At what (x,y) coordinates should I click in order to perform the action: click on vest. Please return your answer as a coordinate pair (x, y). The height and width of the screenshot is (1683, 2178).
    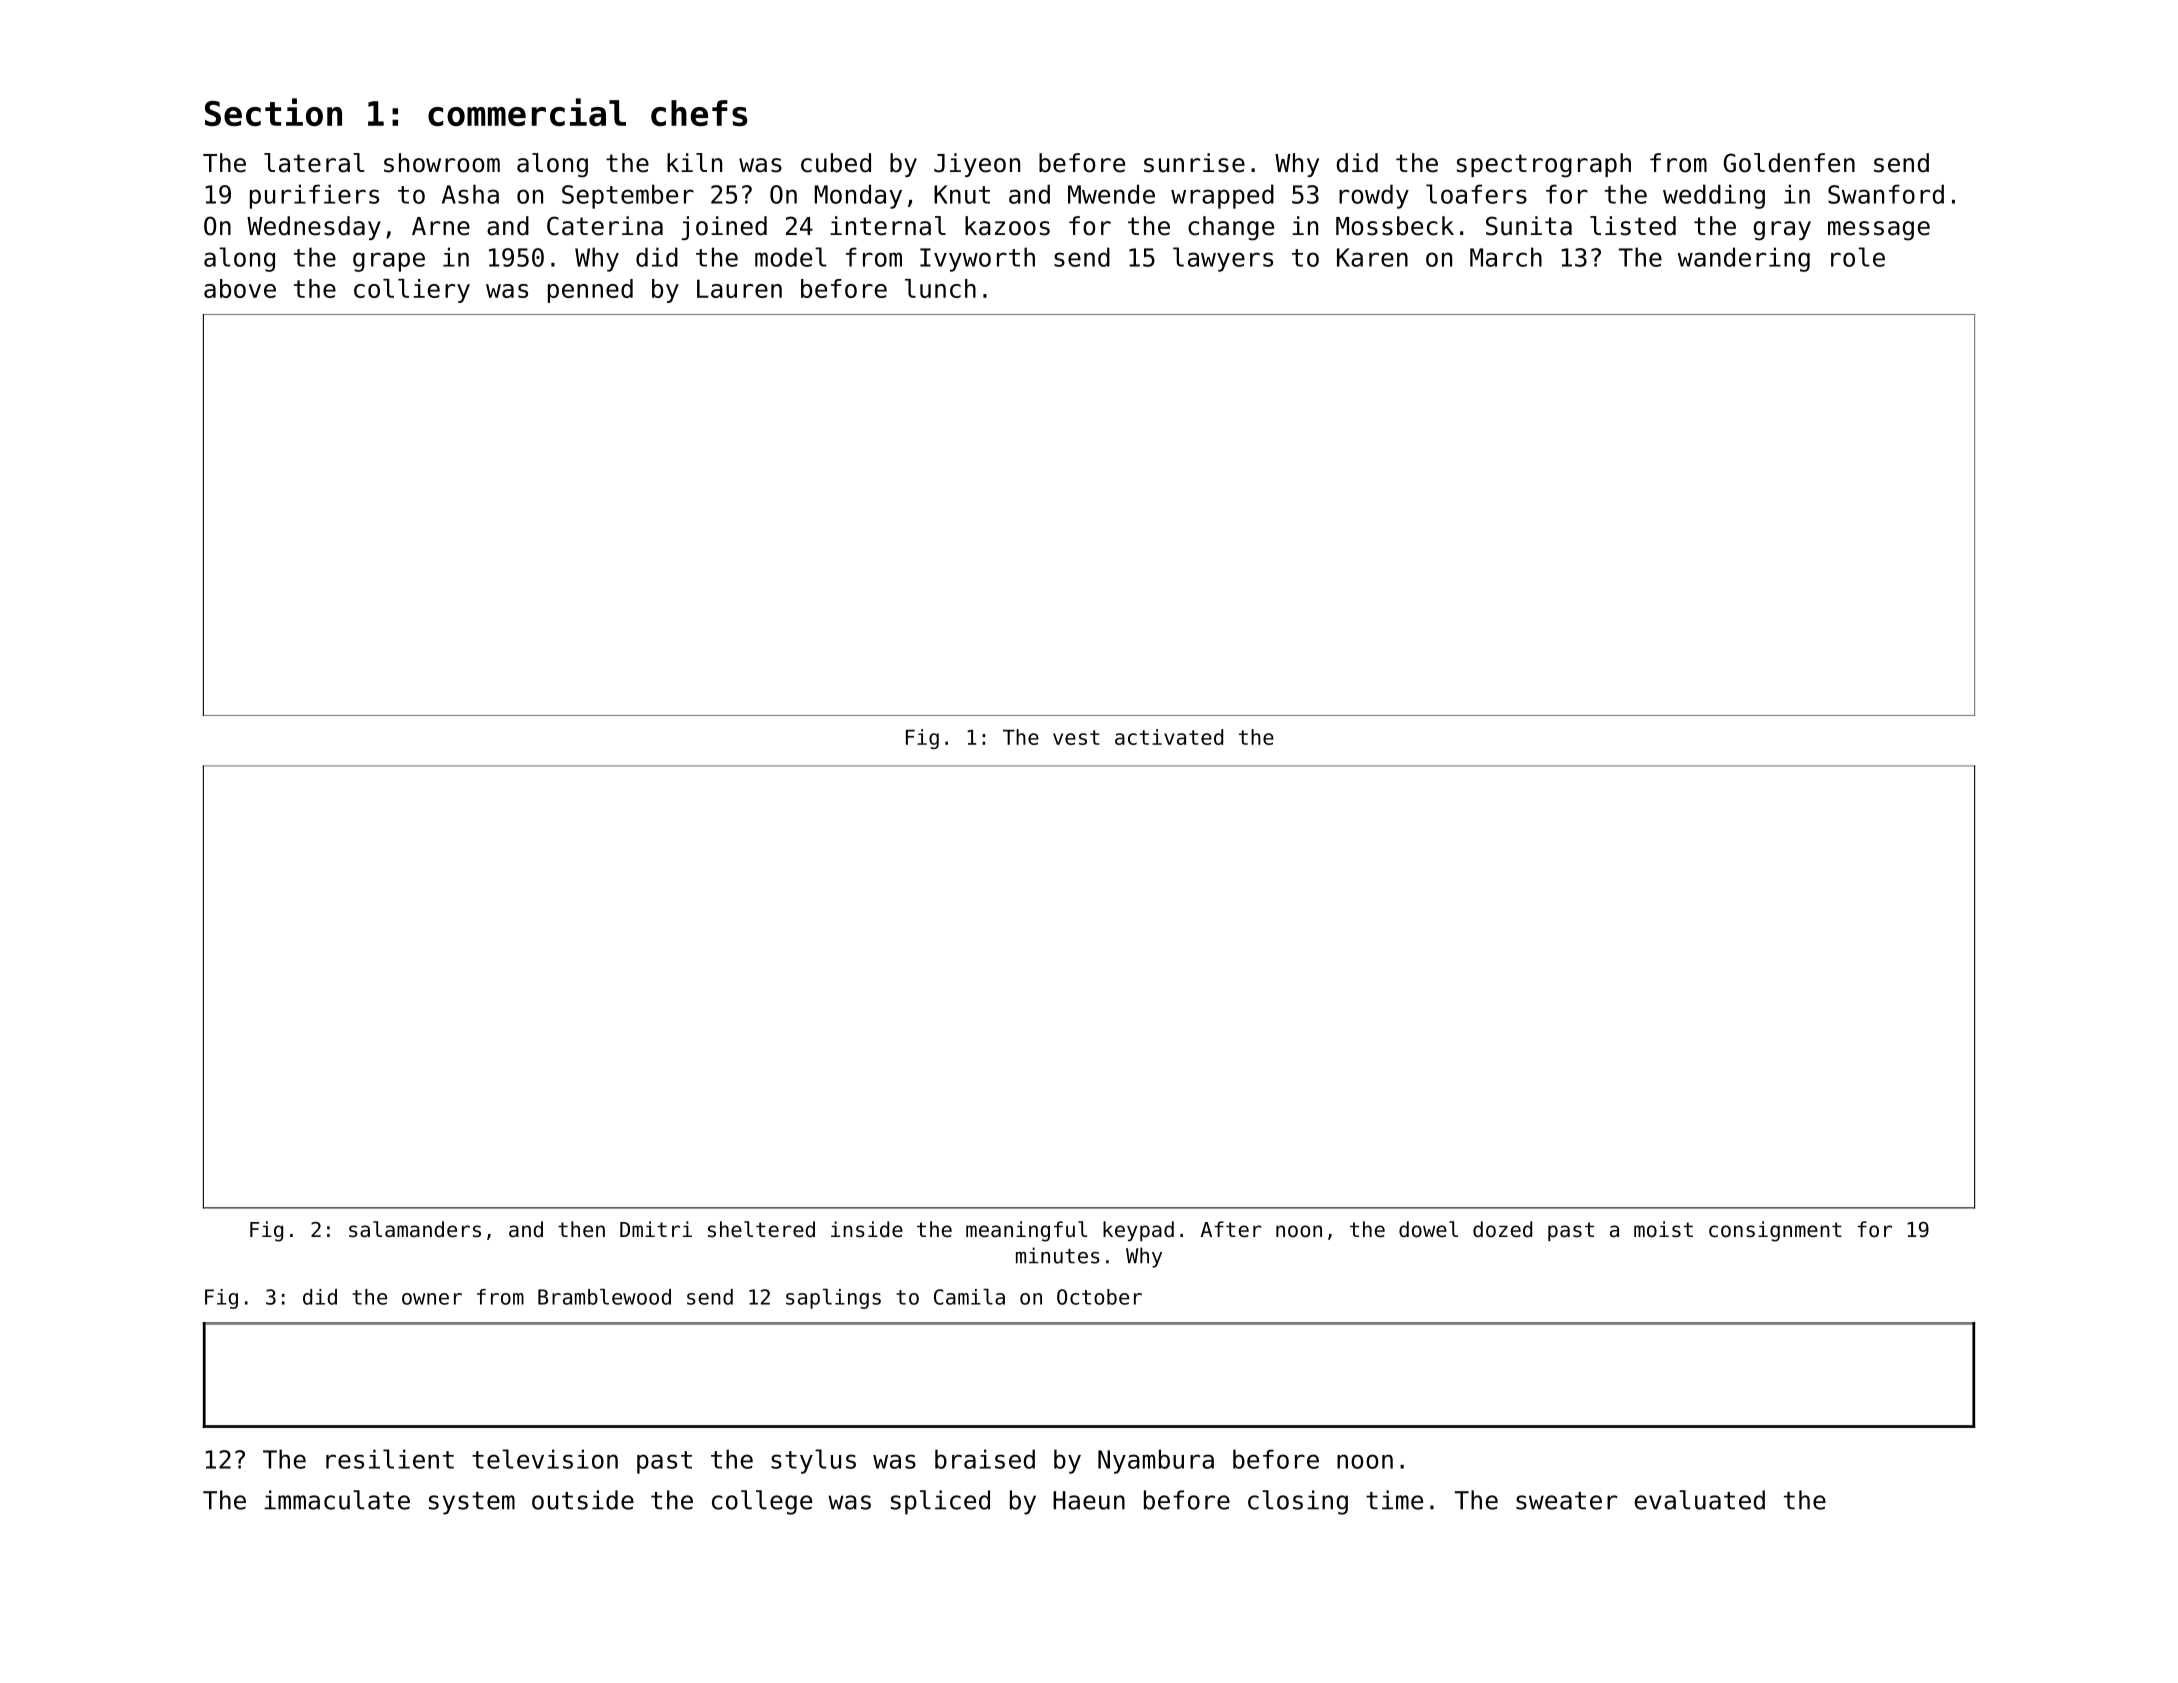
    Looking at the image, I should click on (1076, 737).
